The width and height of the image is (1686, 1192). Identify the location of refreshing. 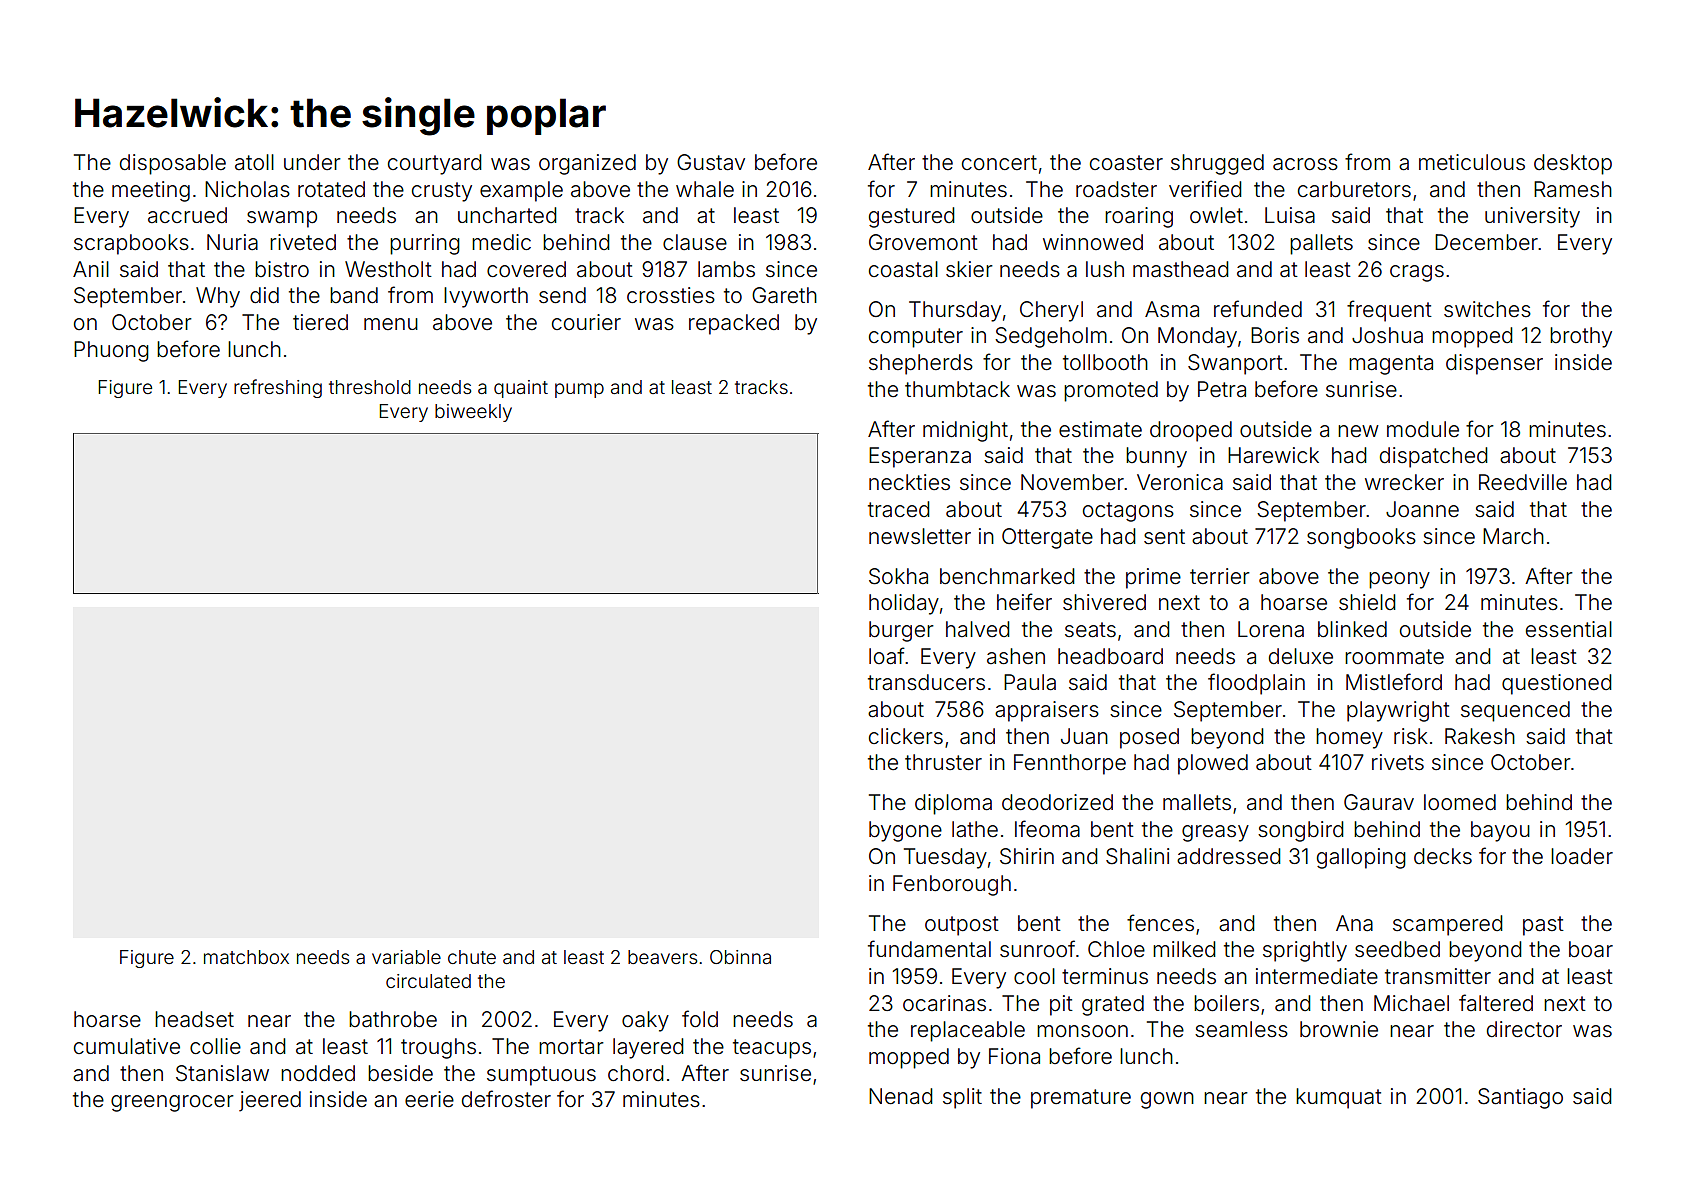
(278, 388).
